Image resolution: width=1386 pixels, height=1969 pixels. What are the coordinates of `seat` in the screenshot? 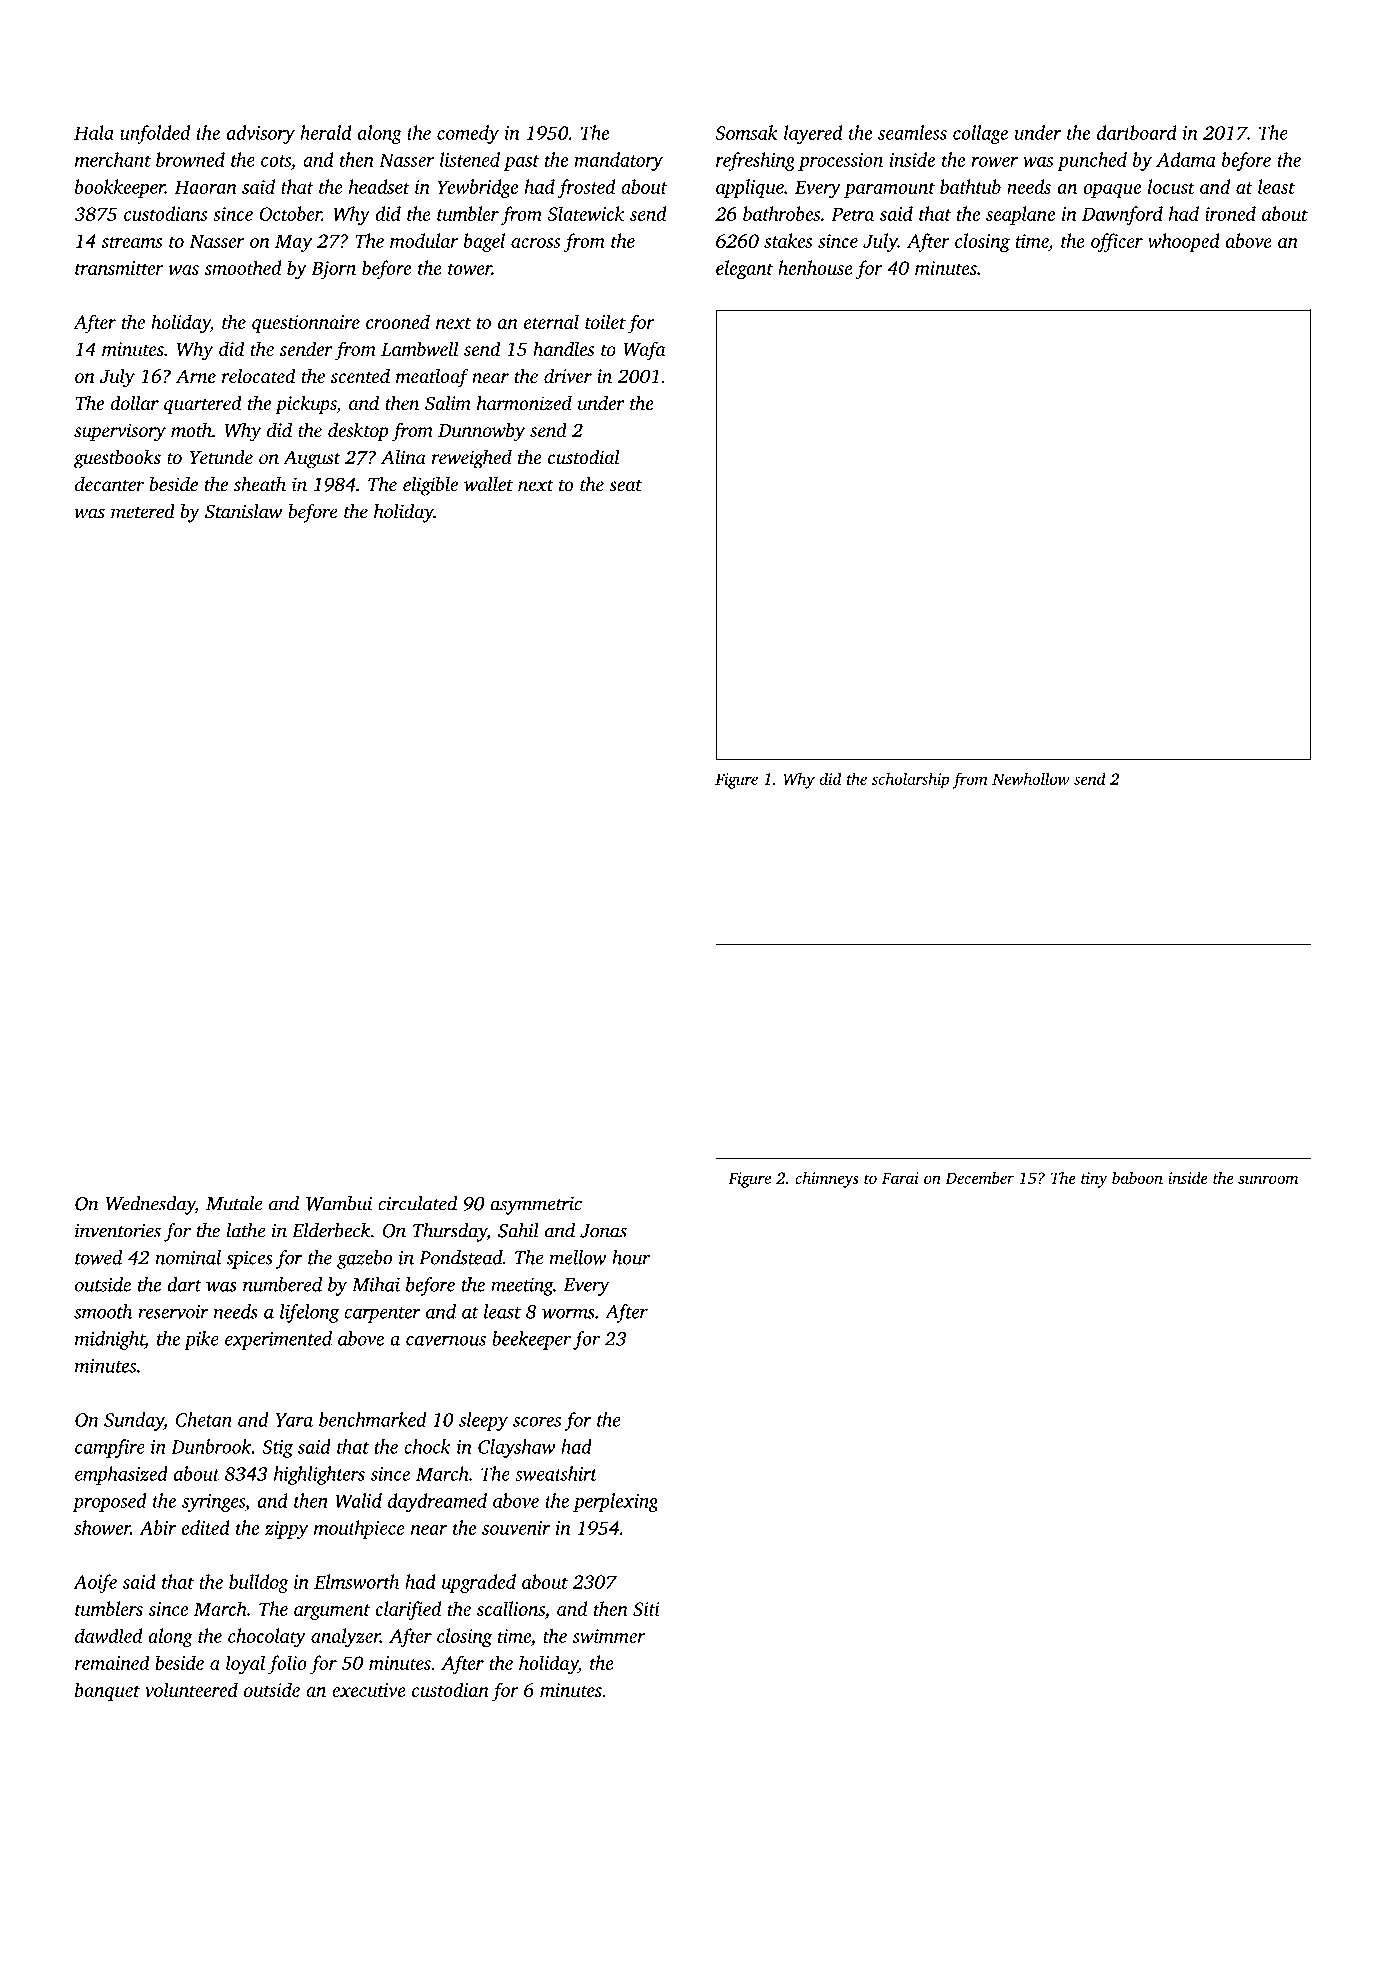 It's located at (625, 486).
